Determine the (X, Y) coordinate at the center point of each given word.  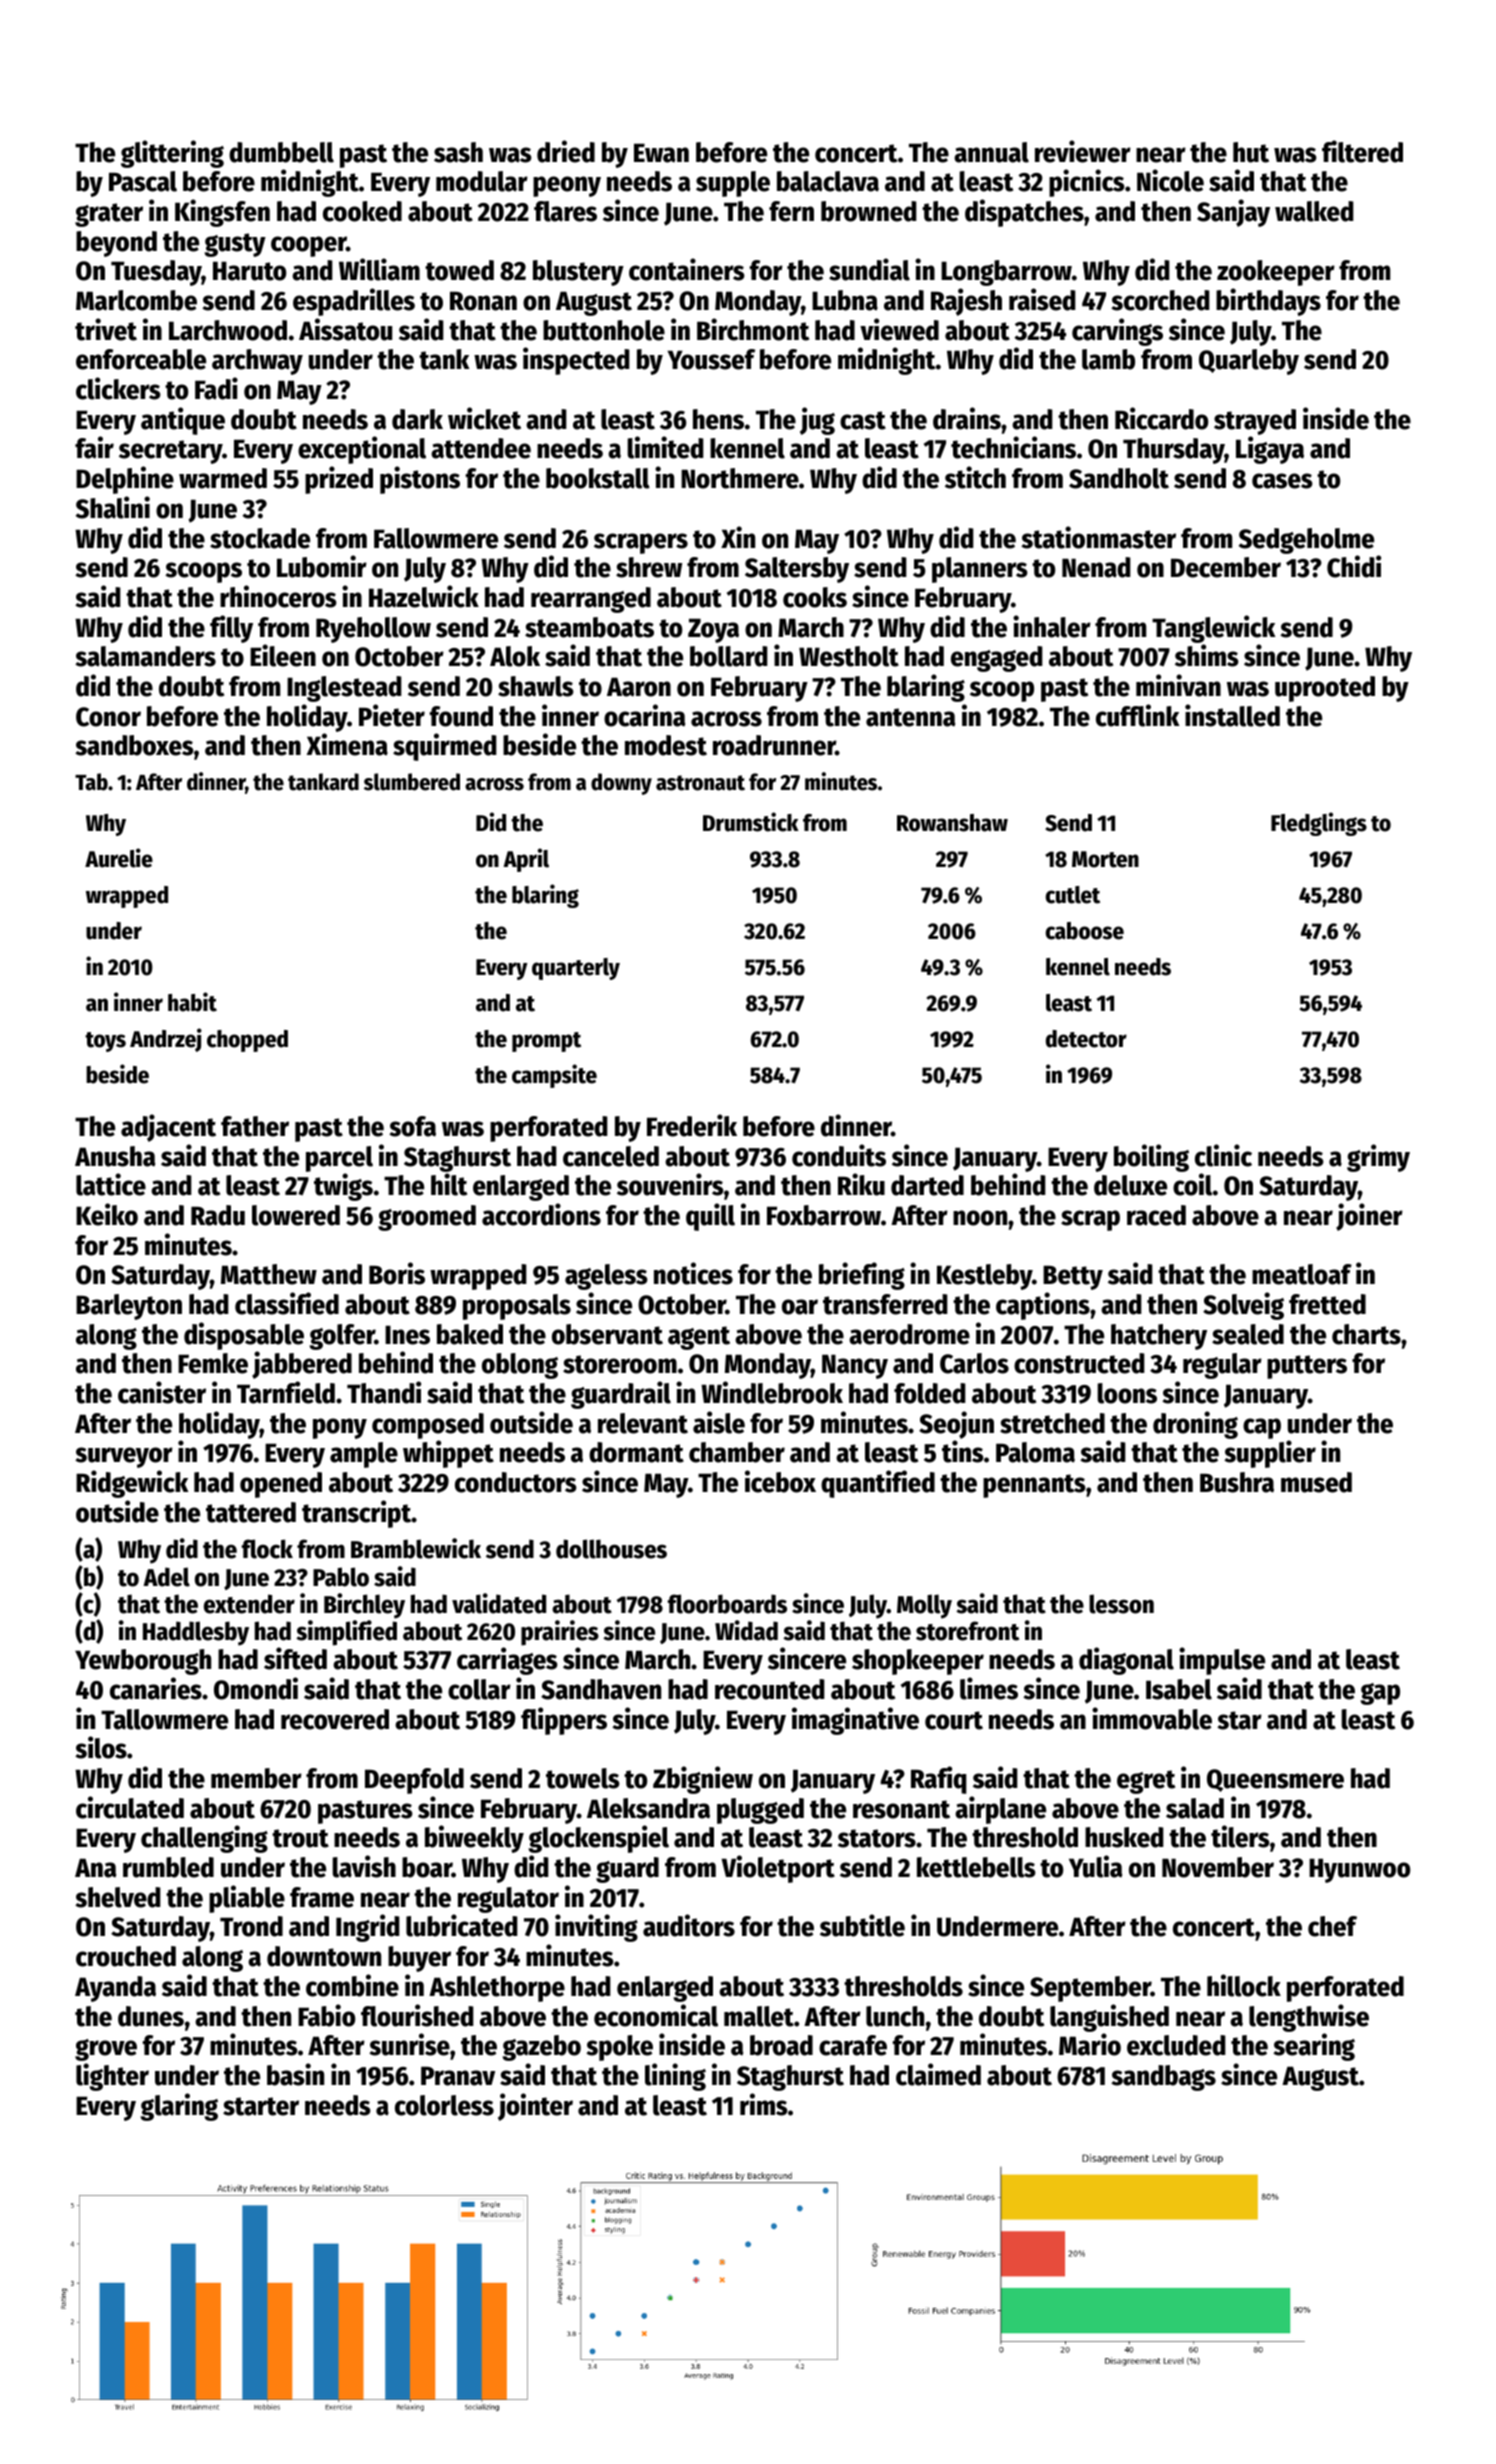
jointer (535, 2107)
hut (1251, 152)
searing (1314, 2047)
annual (991, 152)
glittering (172, 154)
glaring (179, 2107)
